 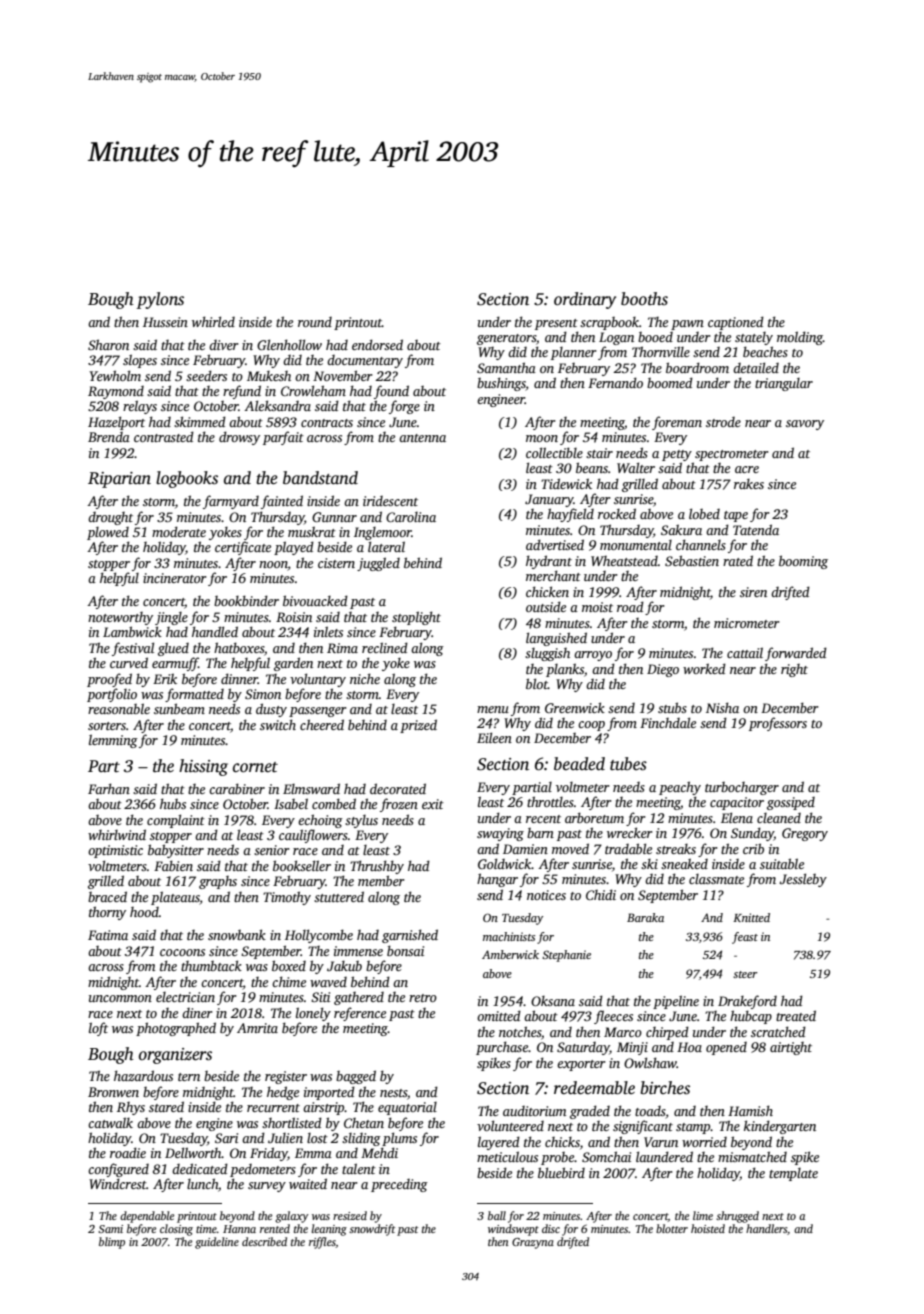 I want to click on pylons, so click(x=160, y=300).
